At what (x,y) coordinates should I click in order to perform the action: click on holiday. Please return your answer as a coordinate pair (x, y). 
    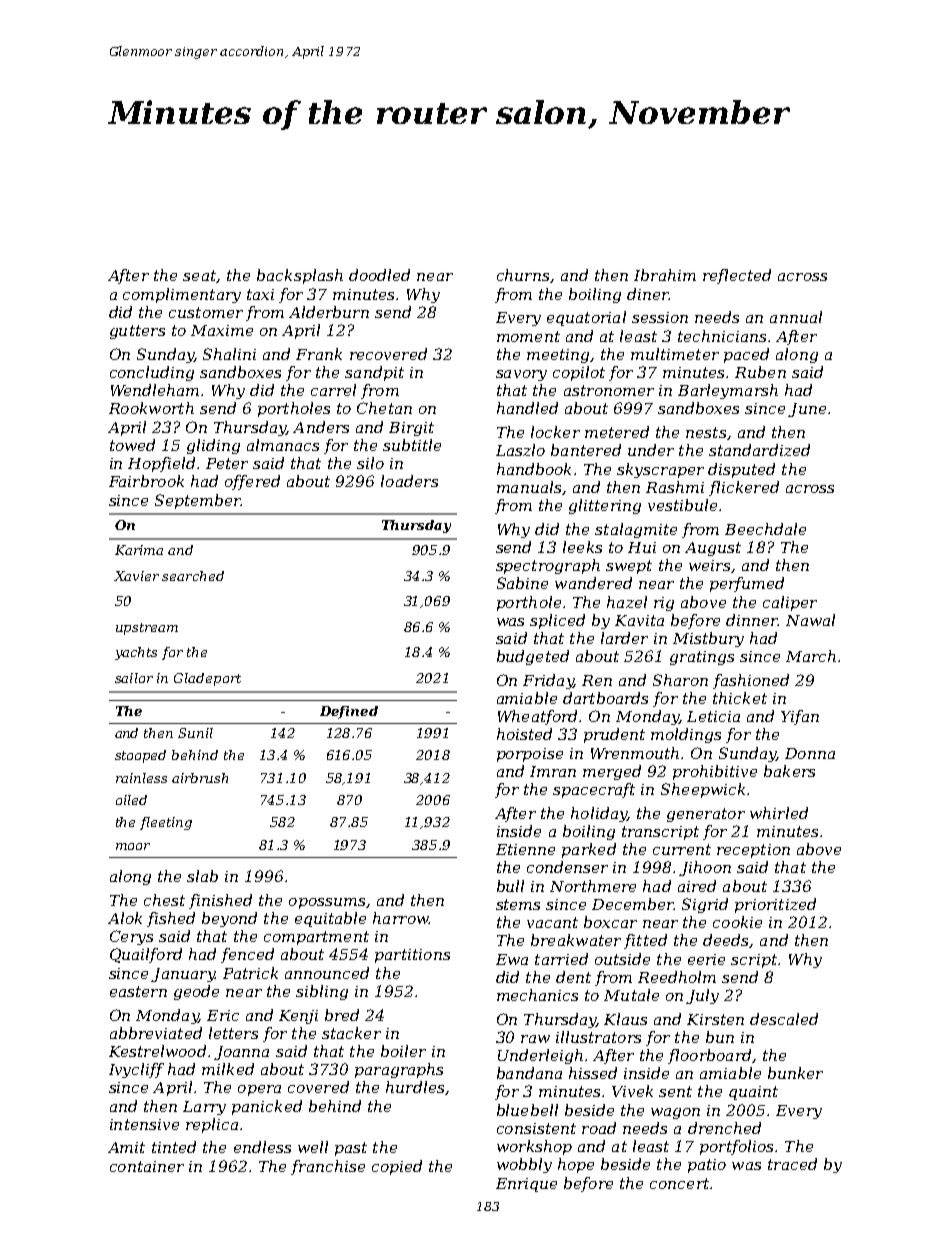
    Looking at the image, I should click on (599, 814).
